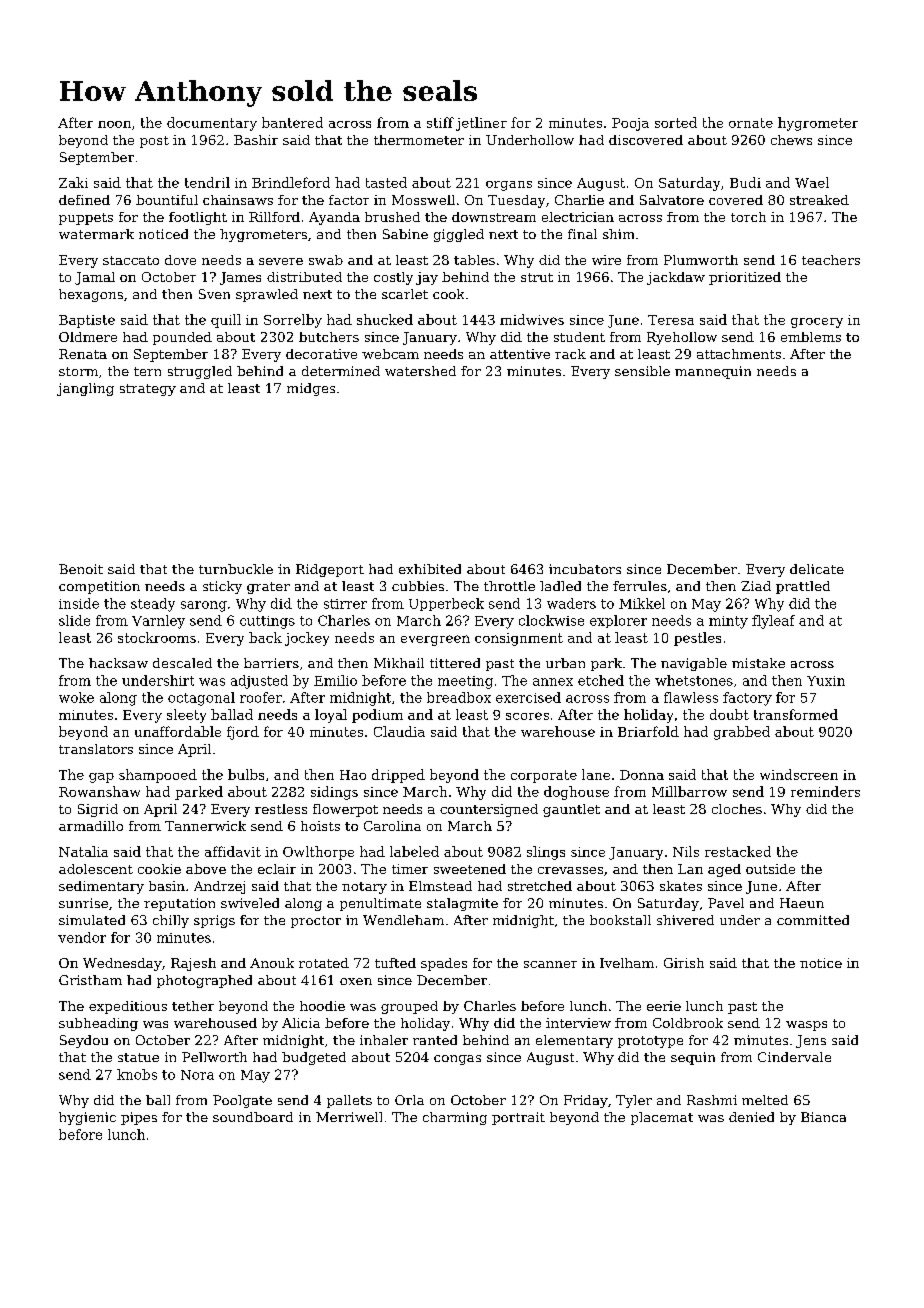 Image resolution: width=924 pixels, height=1308 pixels. Describe the element at coordinates (212, 124) in the screenshot. I see `documentary` at that location.
